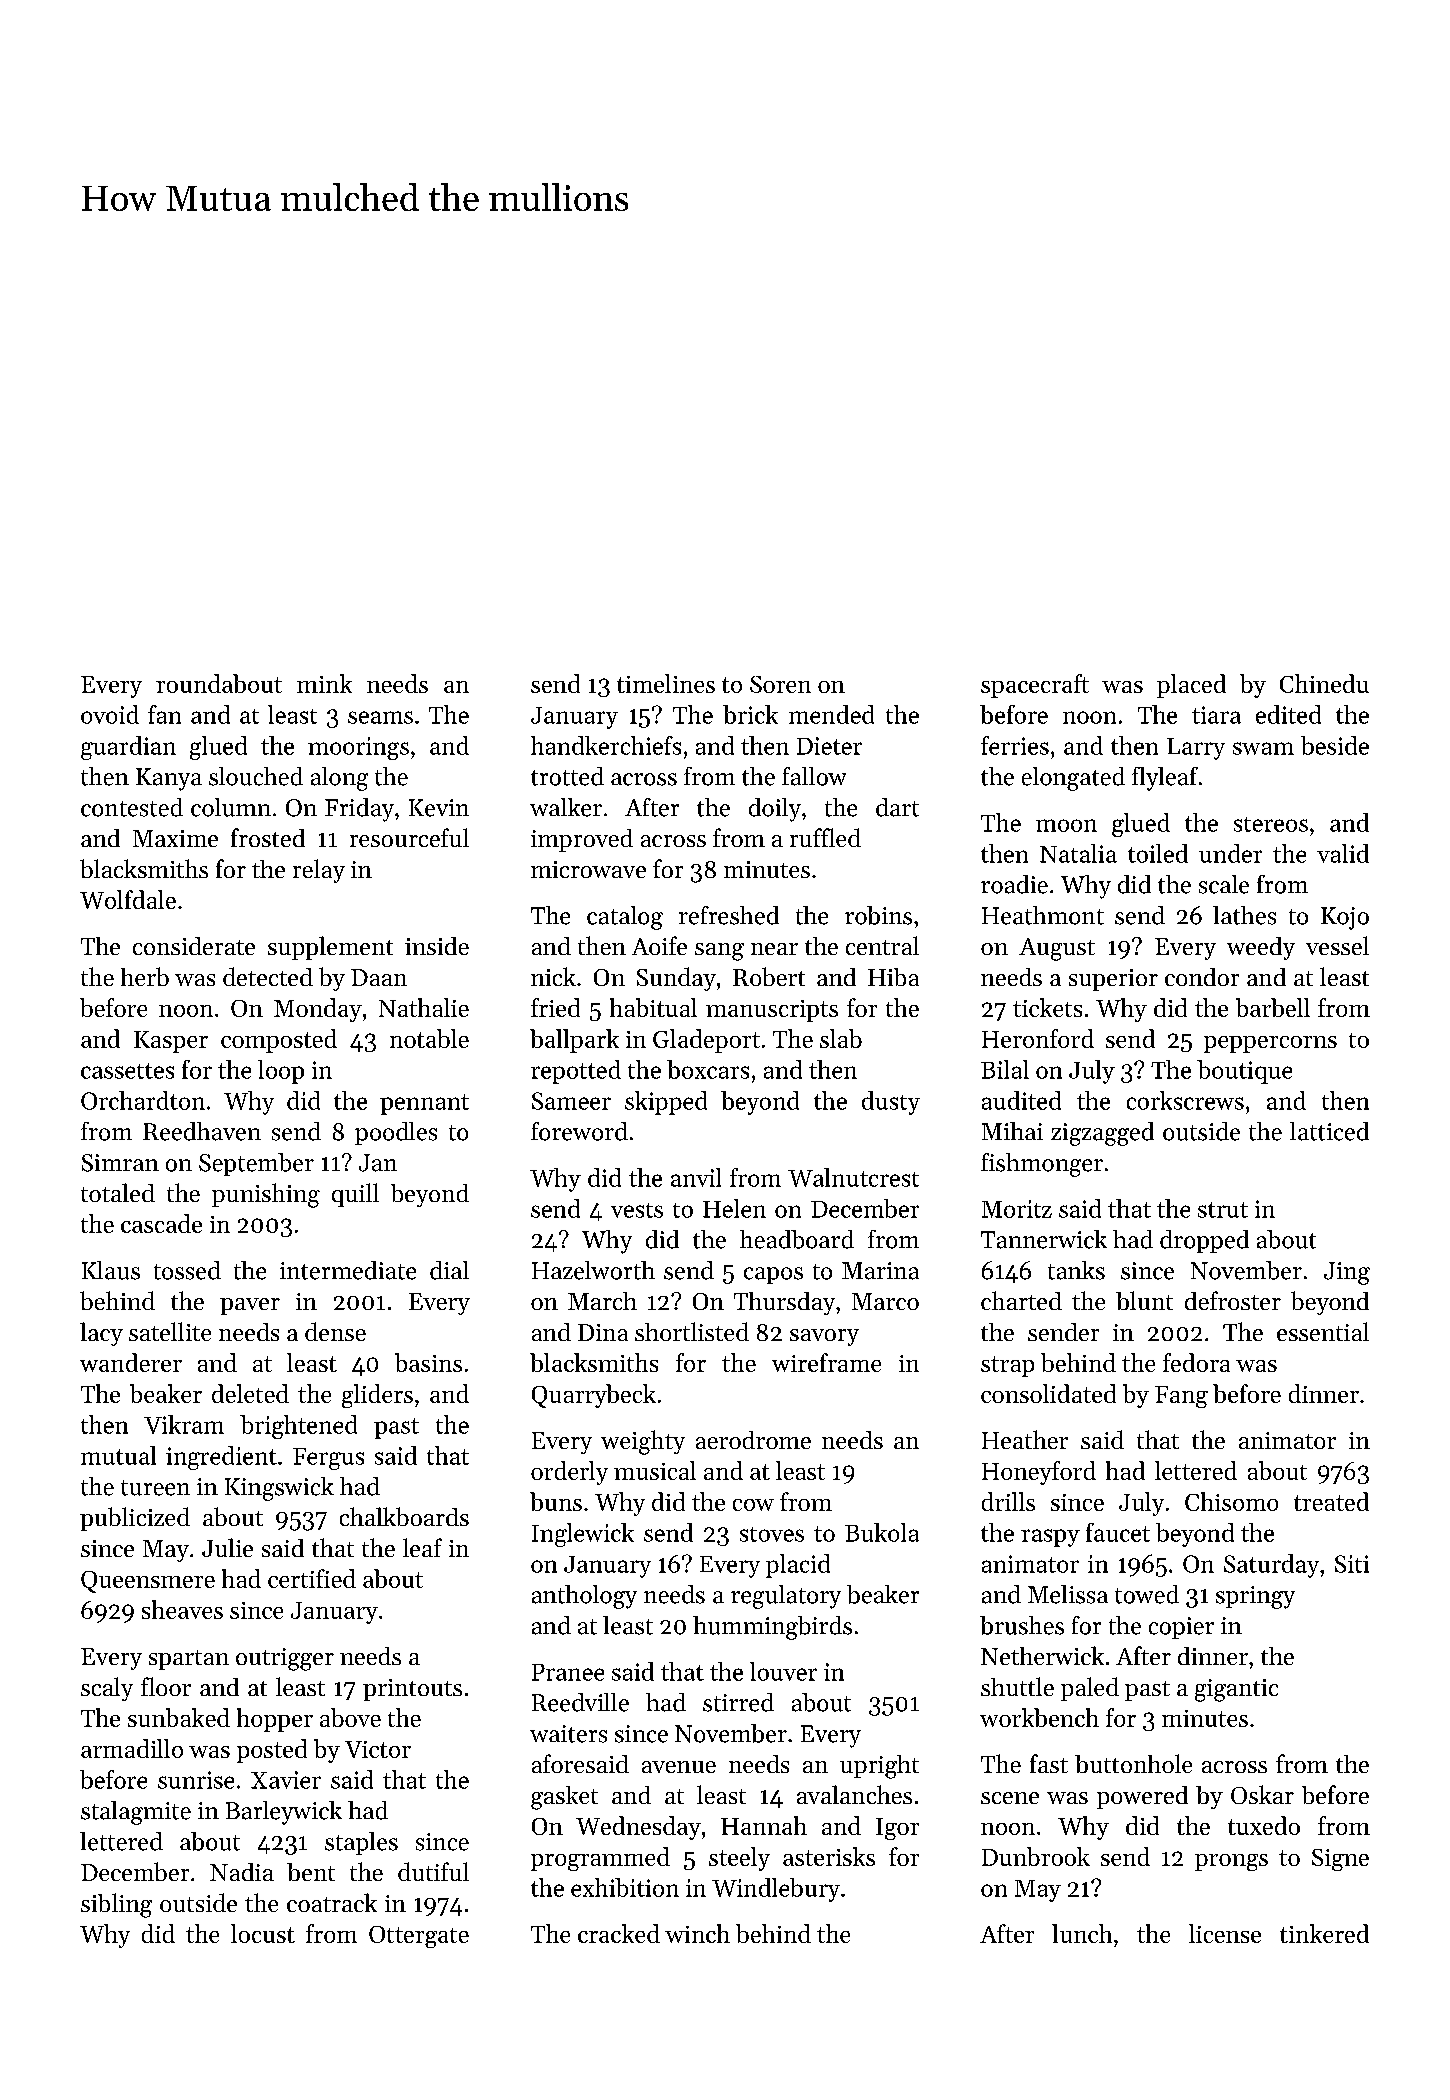 The width and height of the page is (1450, 2100). I want to click on stirred, so click(738, 1702).
